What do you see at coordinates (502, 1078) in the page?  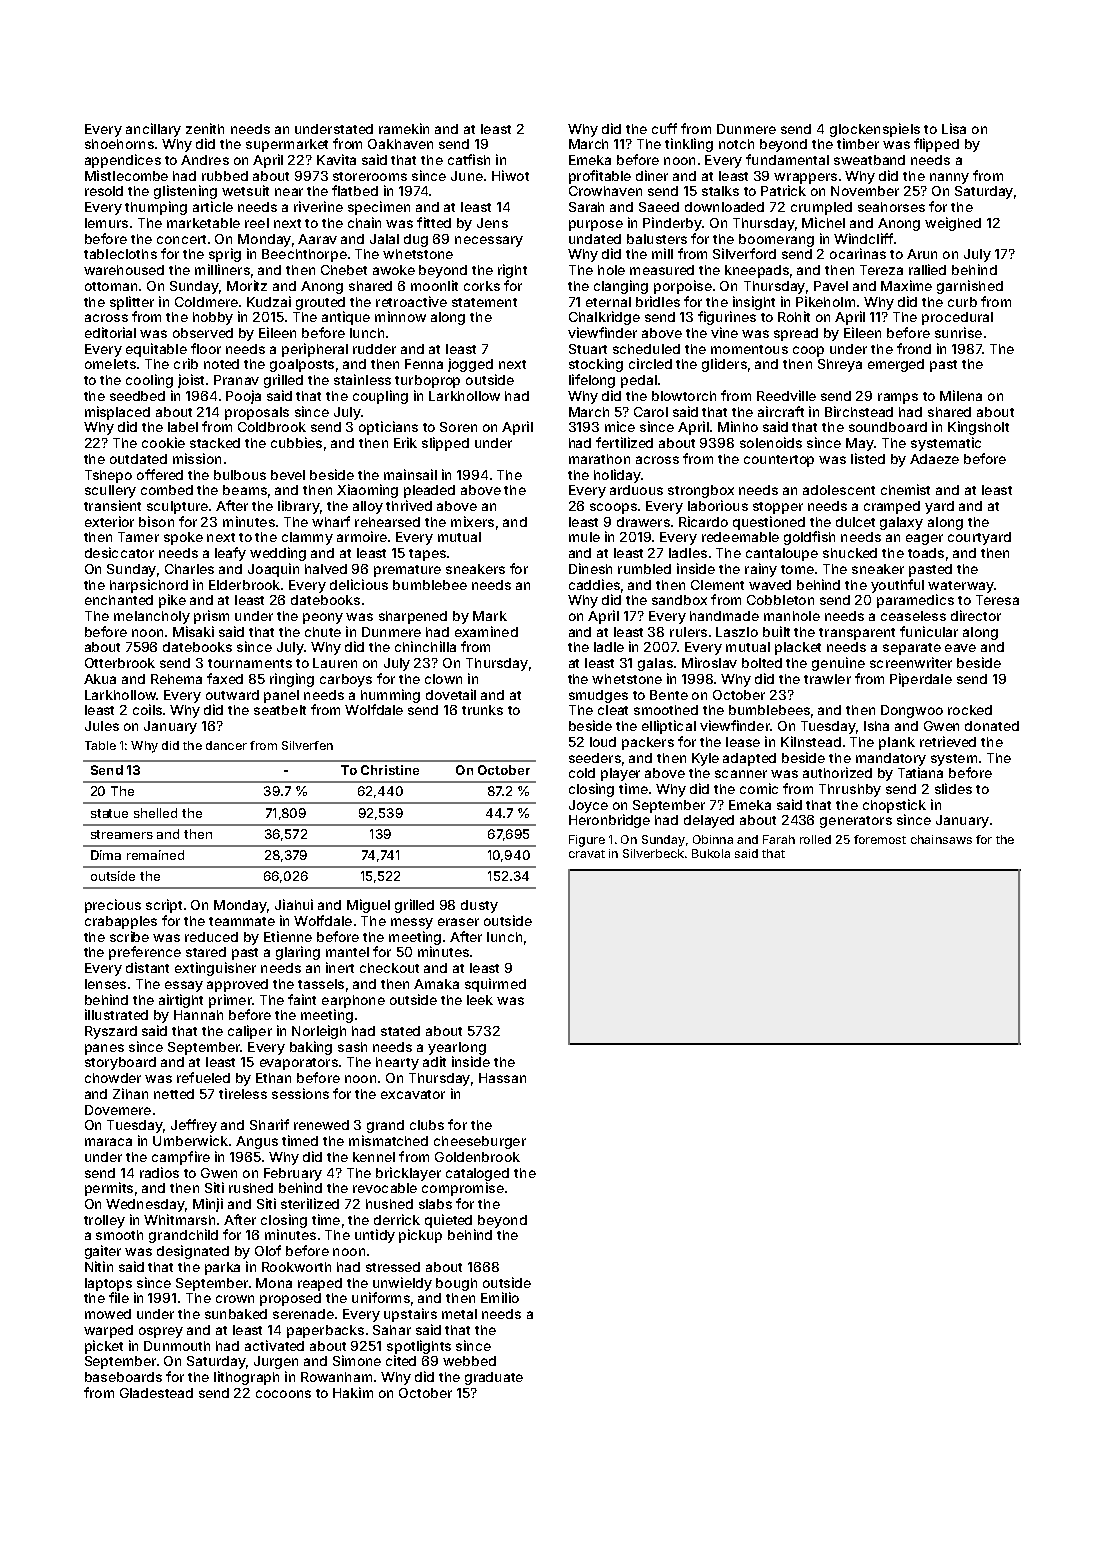 I see `Hassan` at bounding box center [502, 1078].
